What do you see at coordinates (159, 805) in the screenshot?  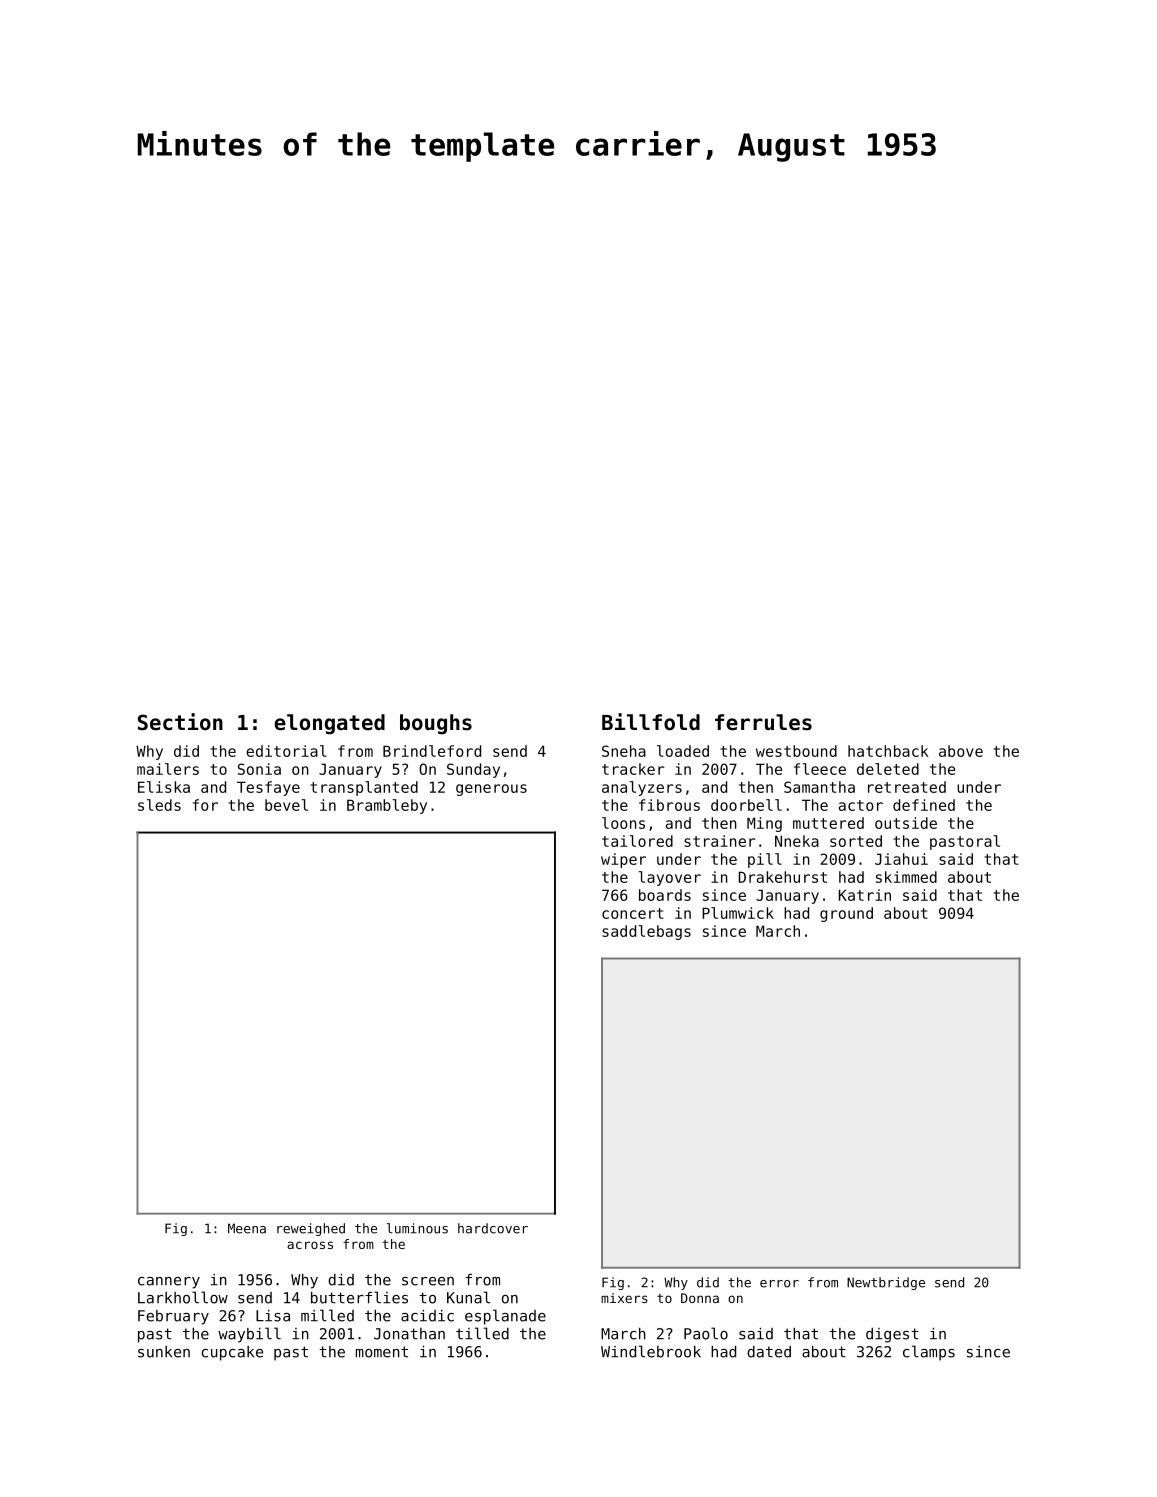 I see `sleds` at bounding box center [159, 805].
